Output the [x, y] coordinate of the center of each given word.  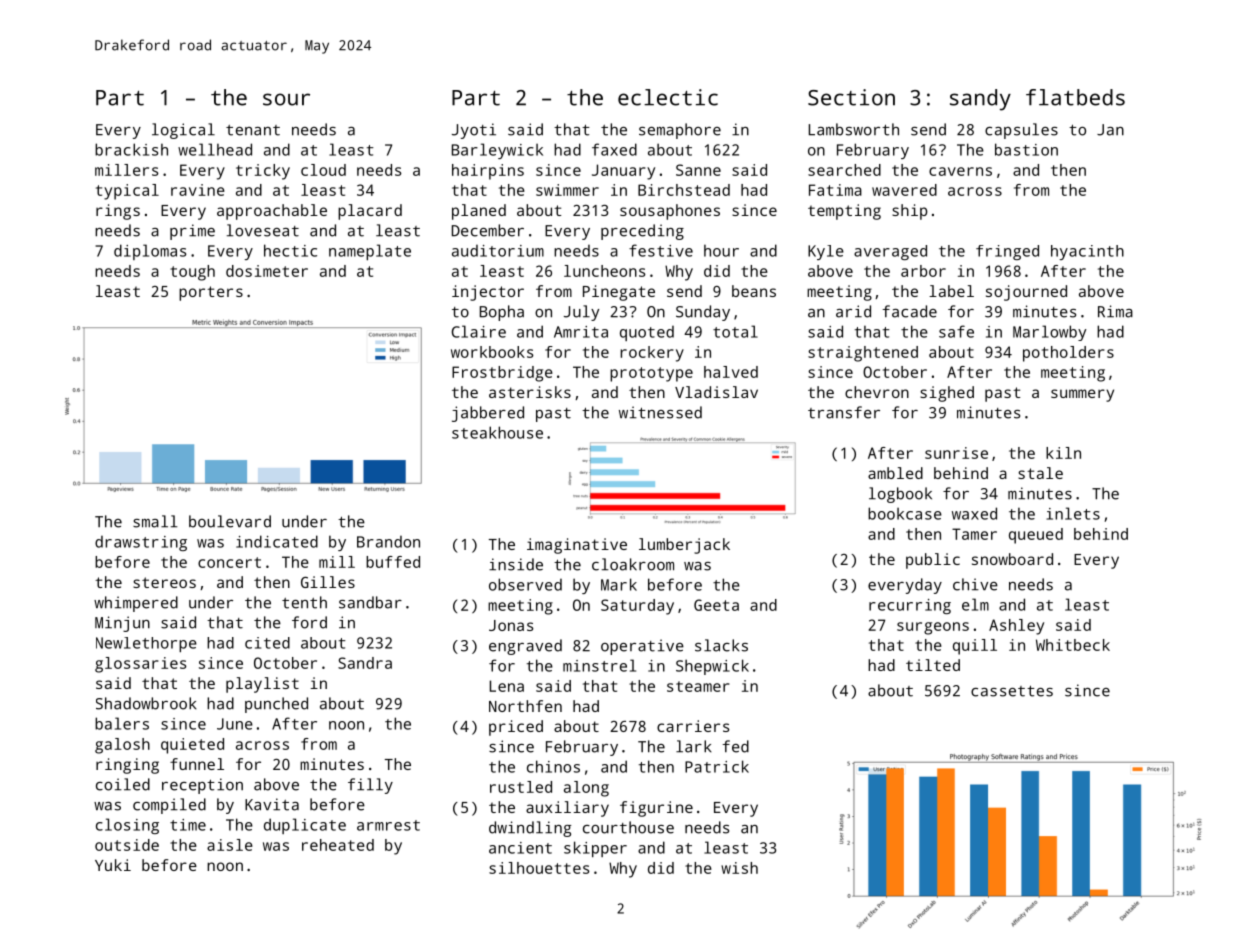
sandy [980, 100]
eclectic [668, 97]
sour [286, 99]
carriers [693, 726]
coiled [123, 784]
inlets [1073, 513]
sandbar [370, 602]
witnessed [660, 412]
